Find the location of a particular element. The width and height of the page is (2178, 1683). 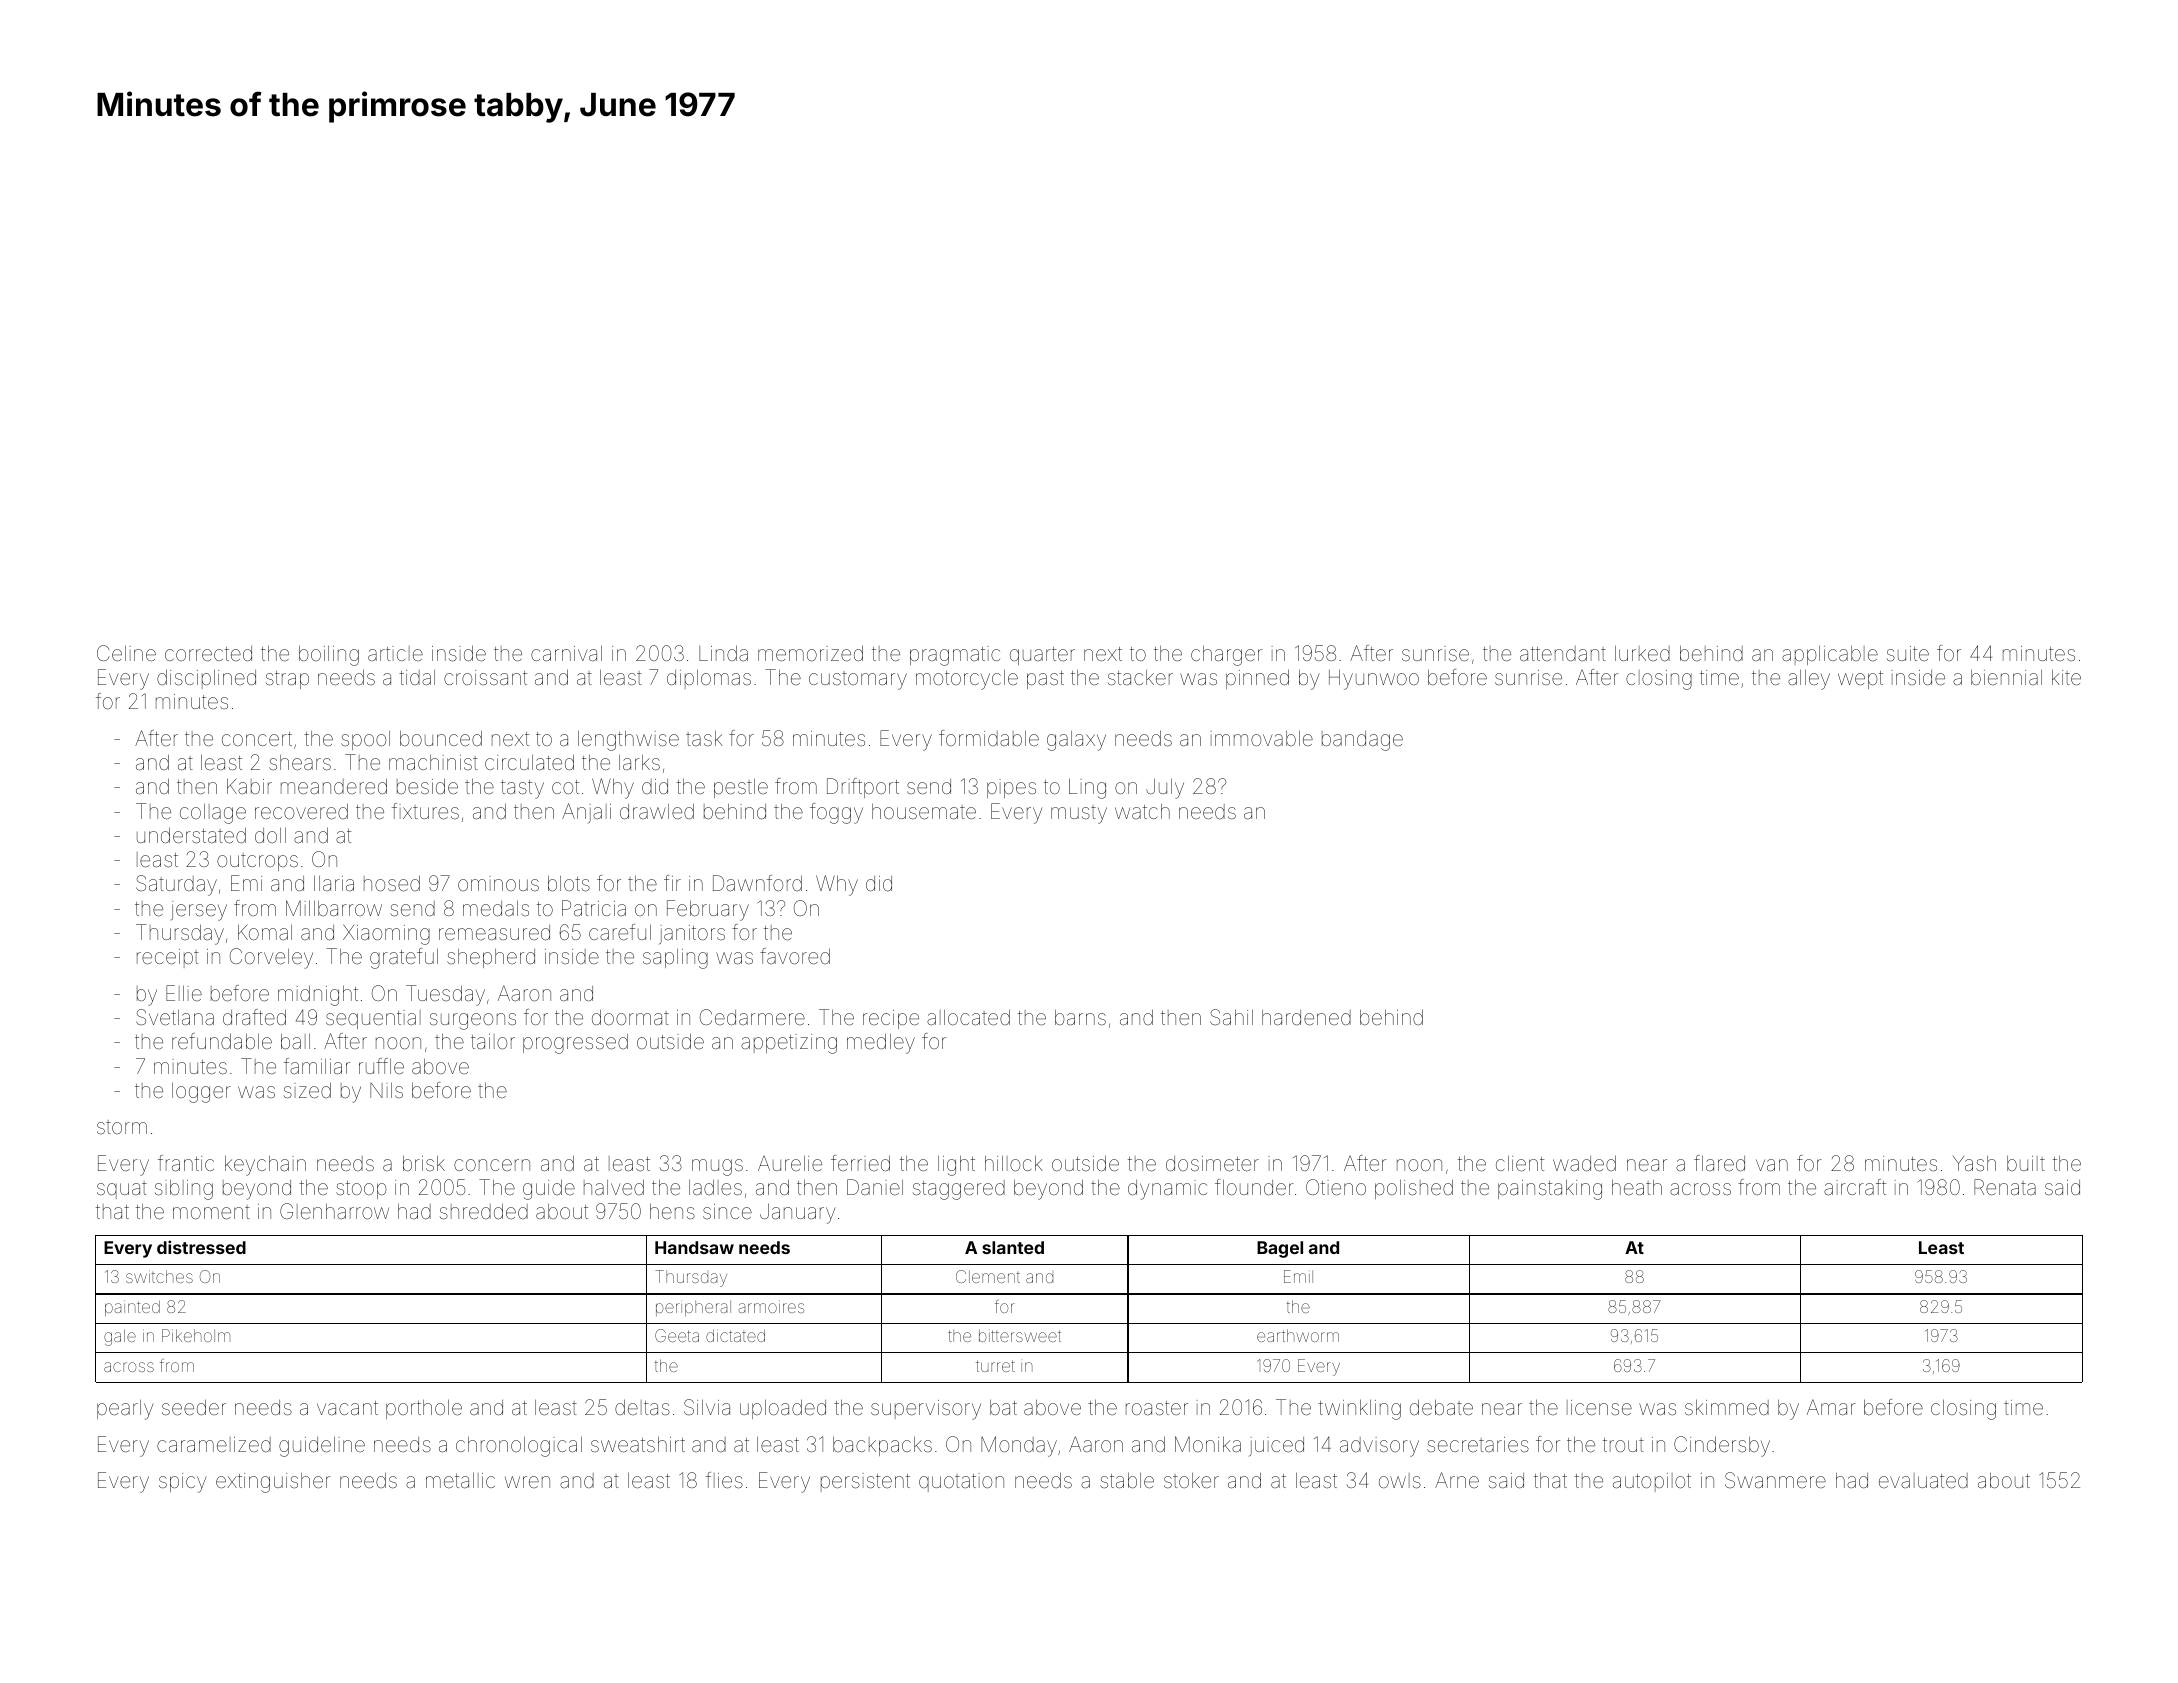

collage is located at coordinates (213, 814).
